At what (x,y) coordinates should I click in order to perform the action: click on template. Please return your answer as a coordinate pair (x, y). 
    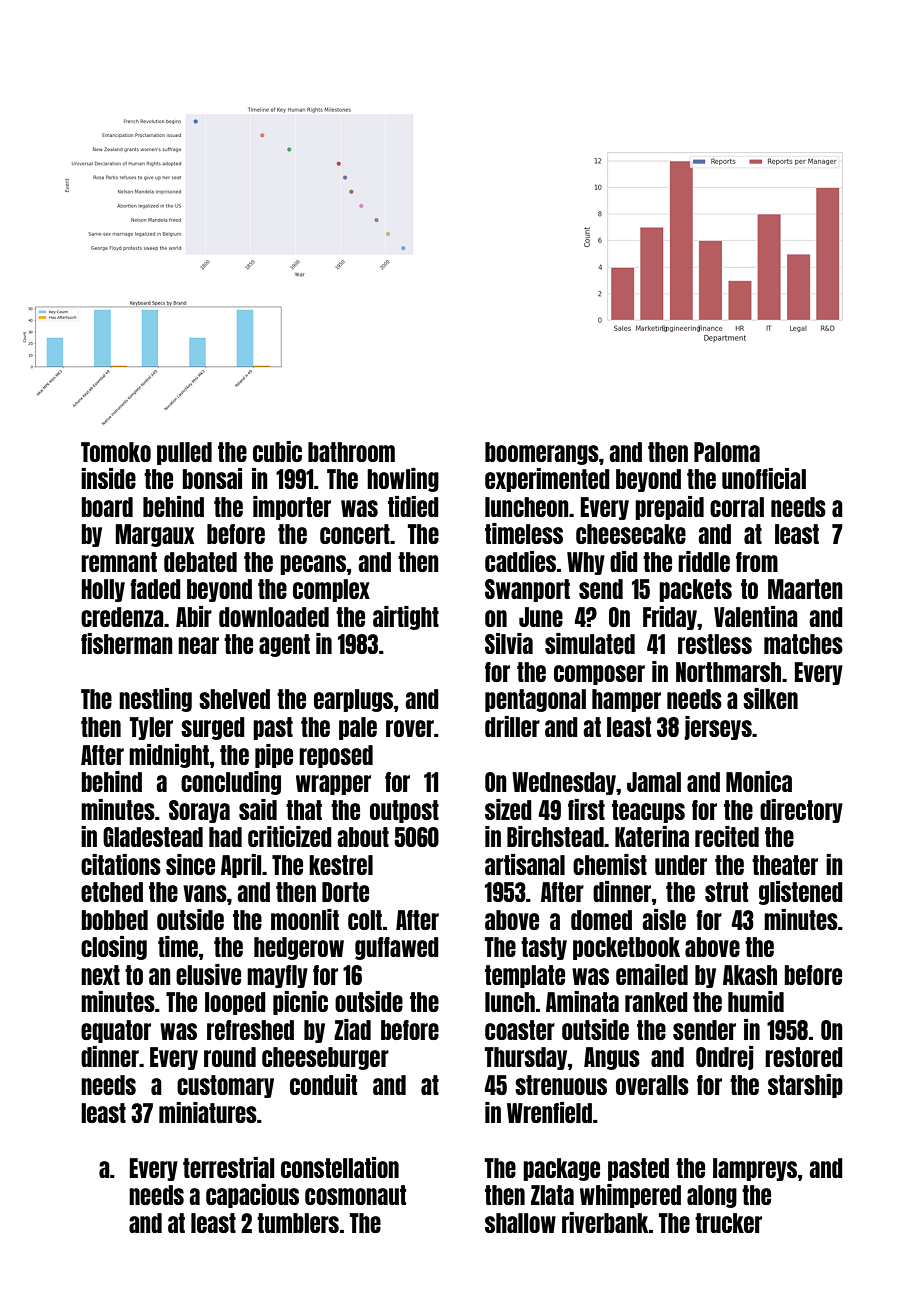
    Looking at the image, I should click on (525, 976).
